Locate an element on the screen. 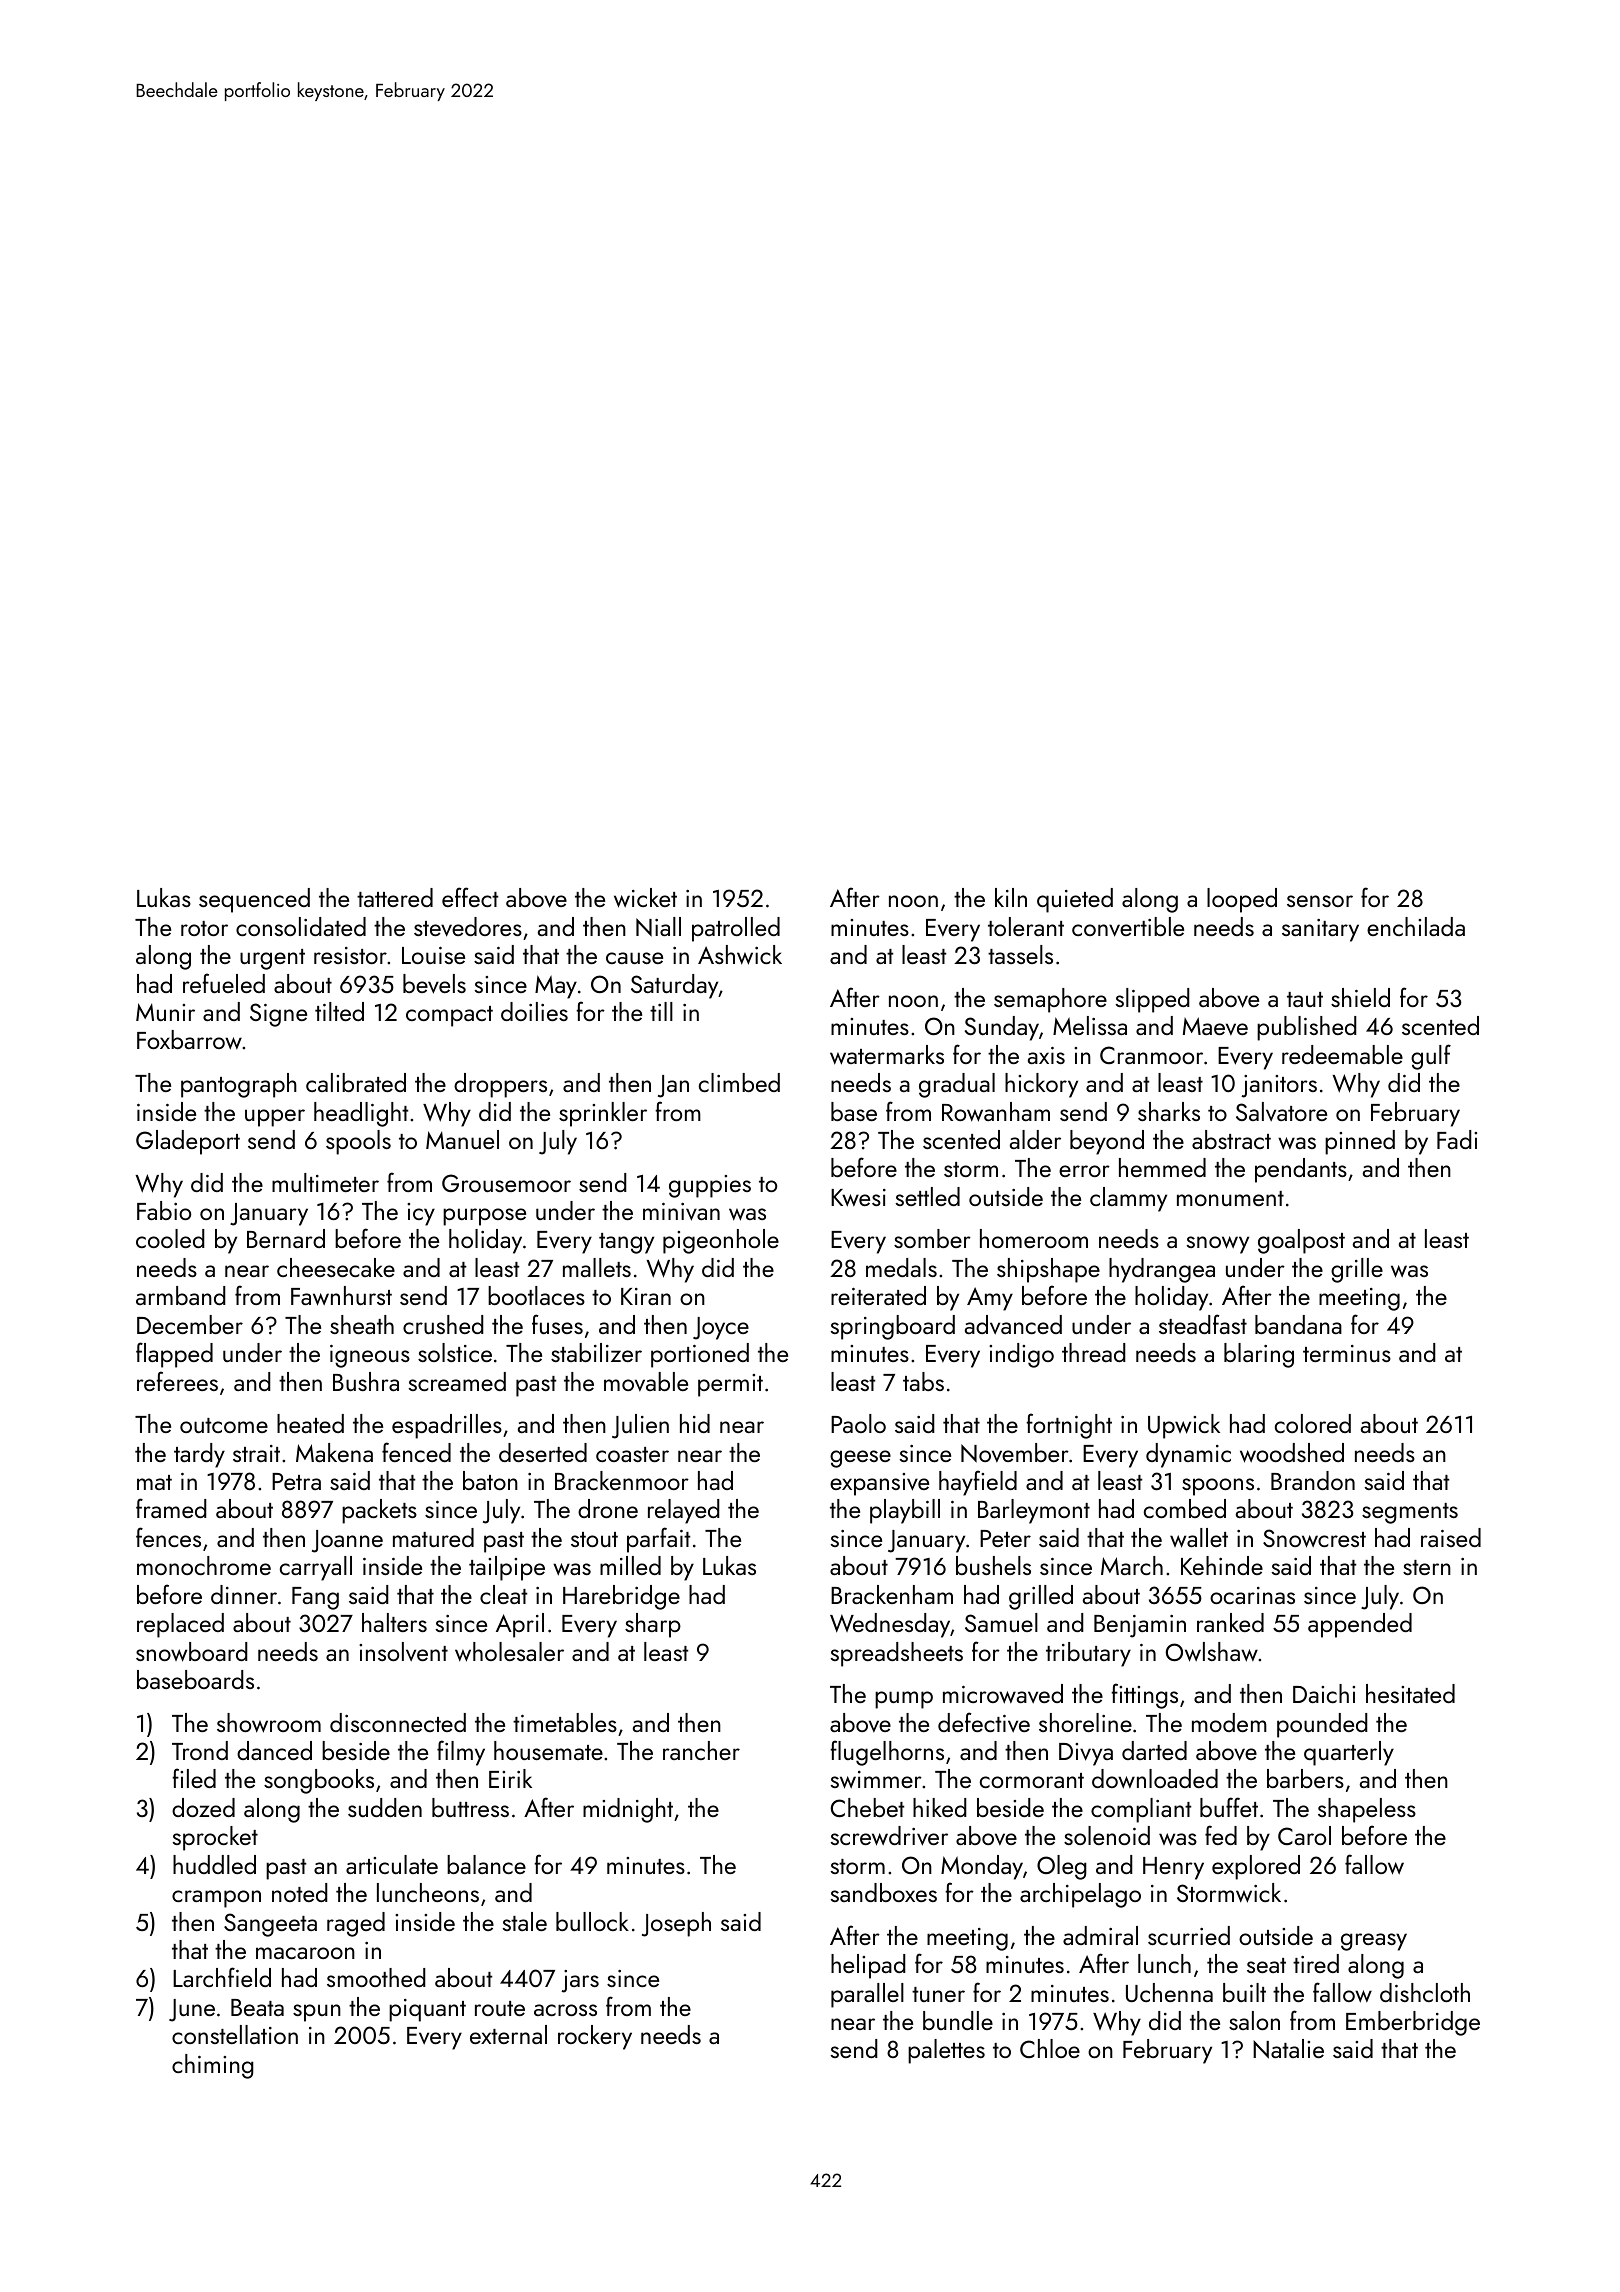  hid is located at coordinates (695, 1423).
